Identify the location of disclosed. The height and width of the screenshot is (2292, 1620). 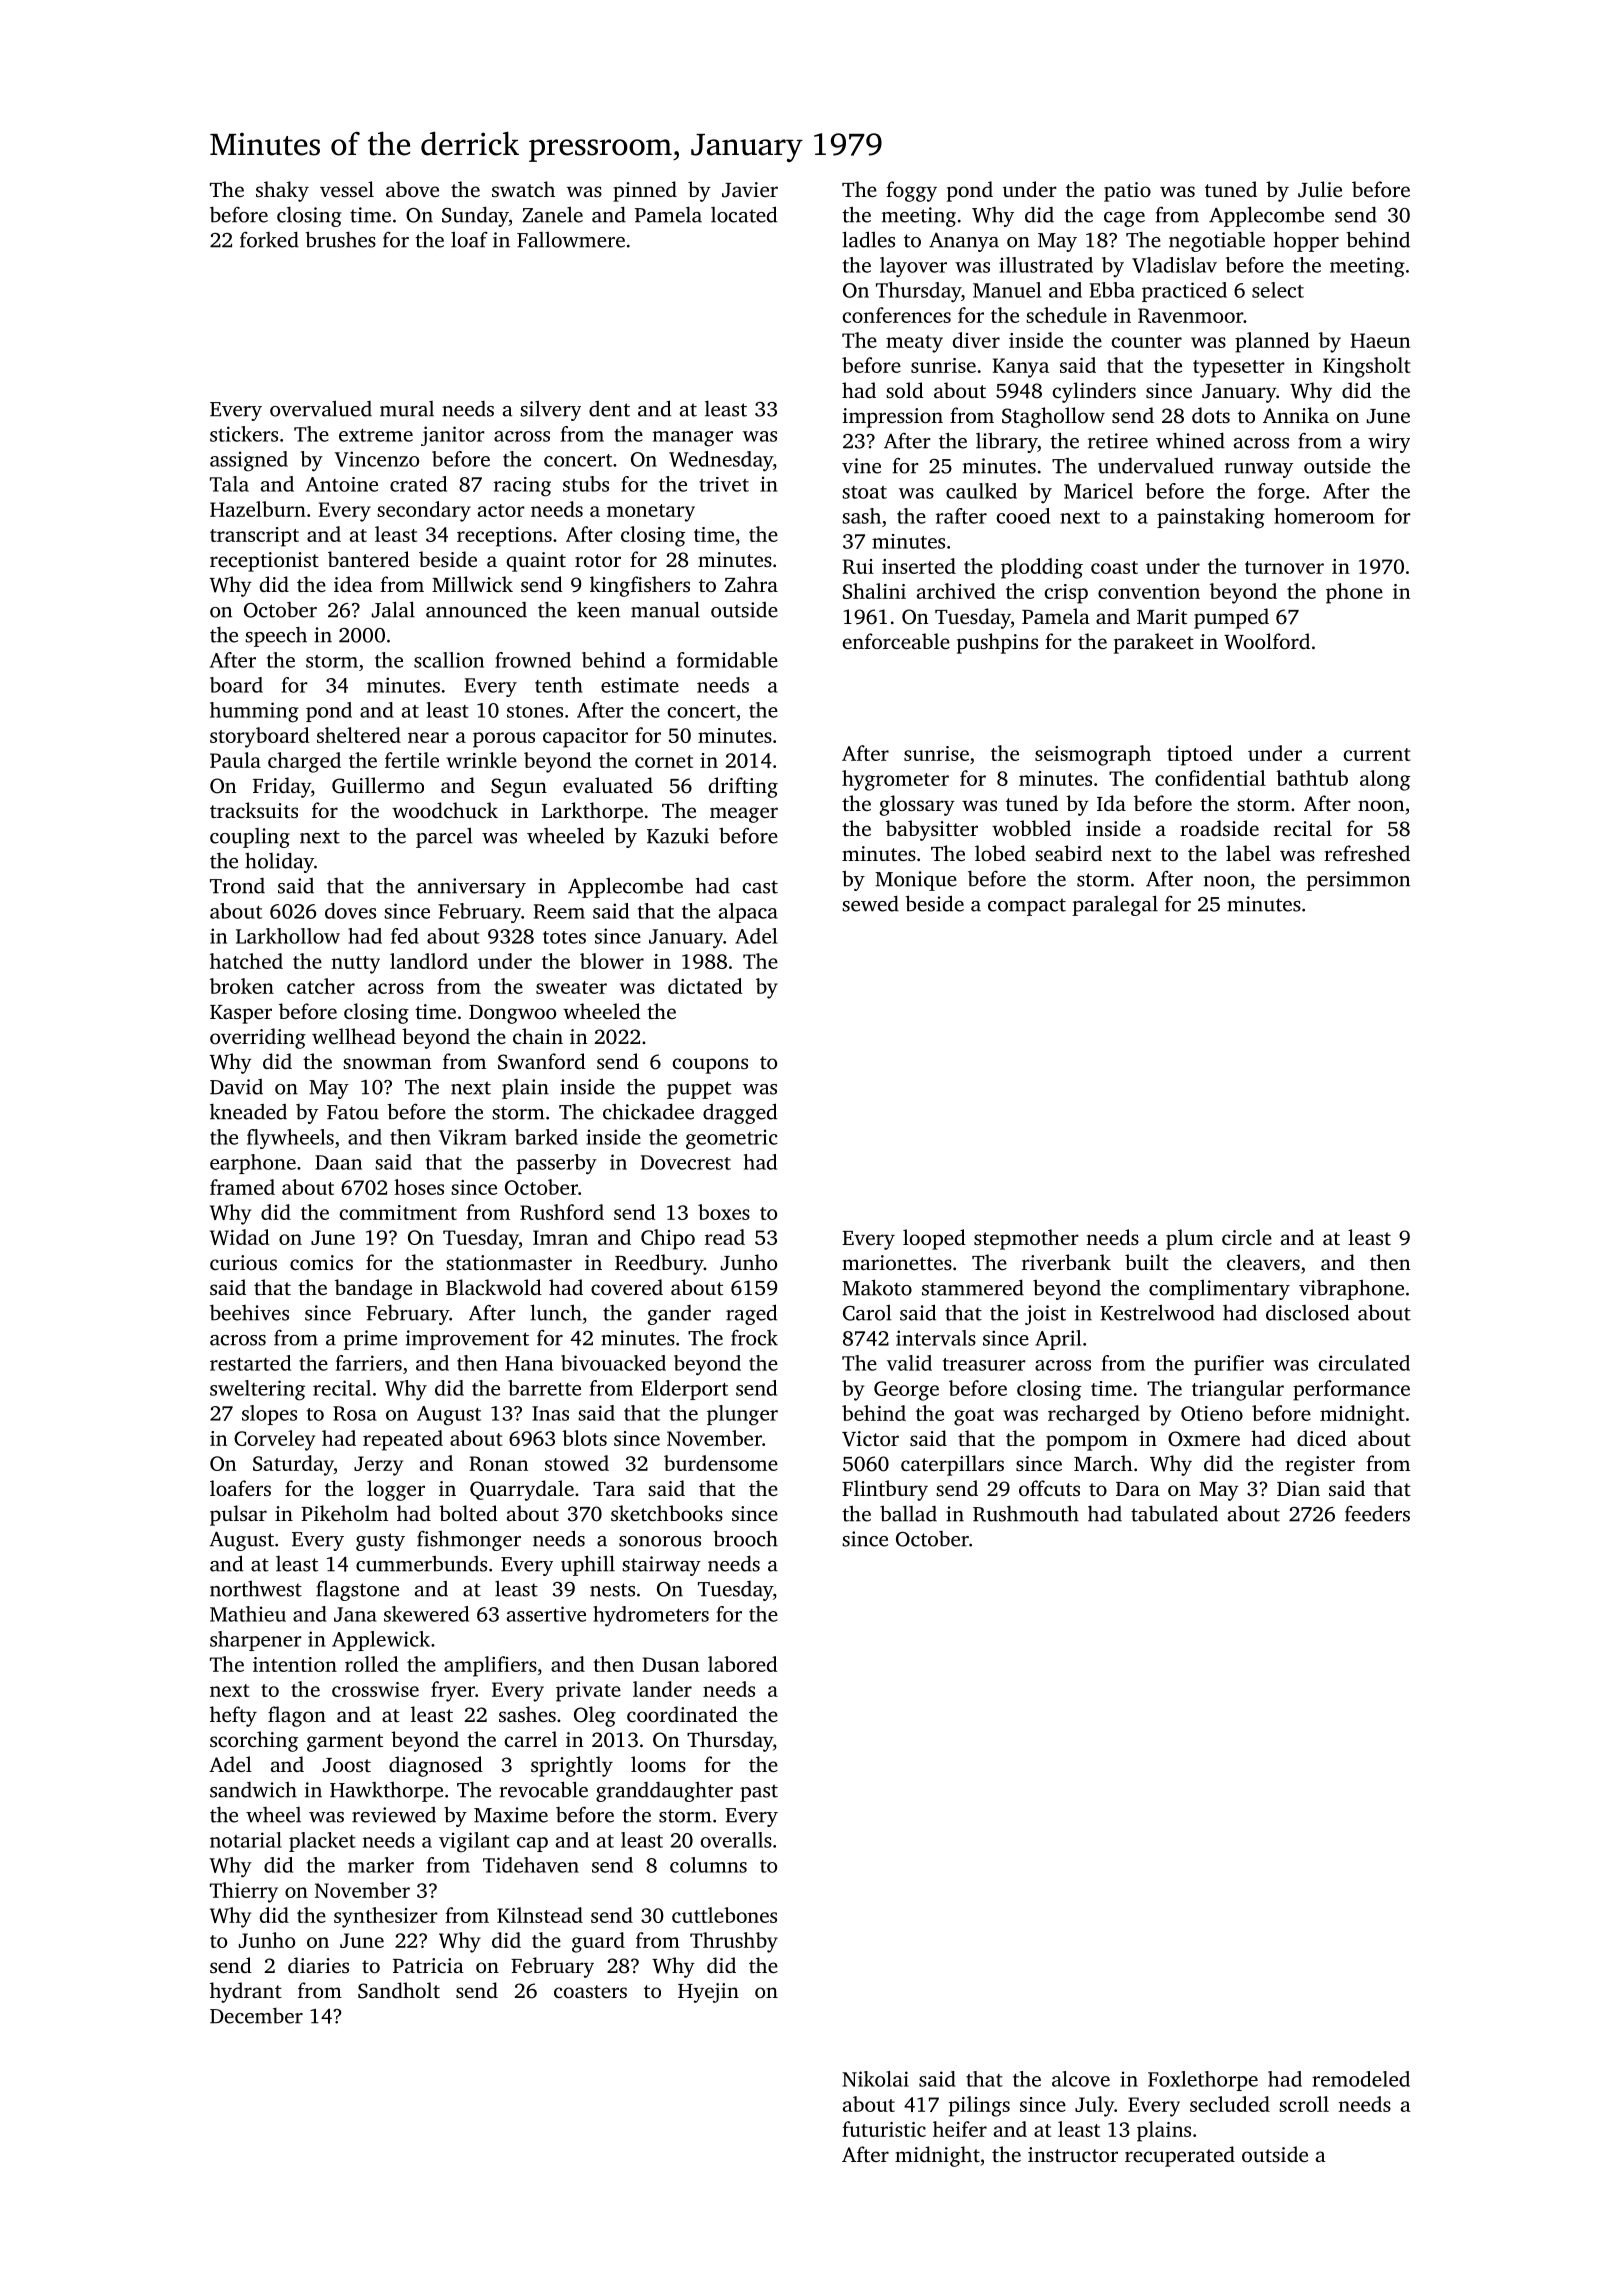
(1307, 1312).
